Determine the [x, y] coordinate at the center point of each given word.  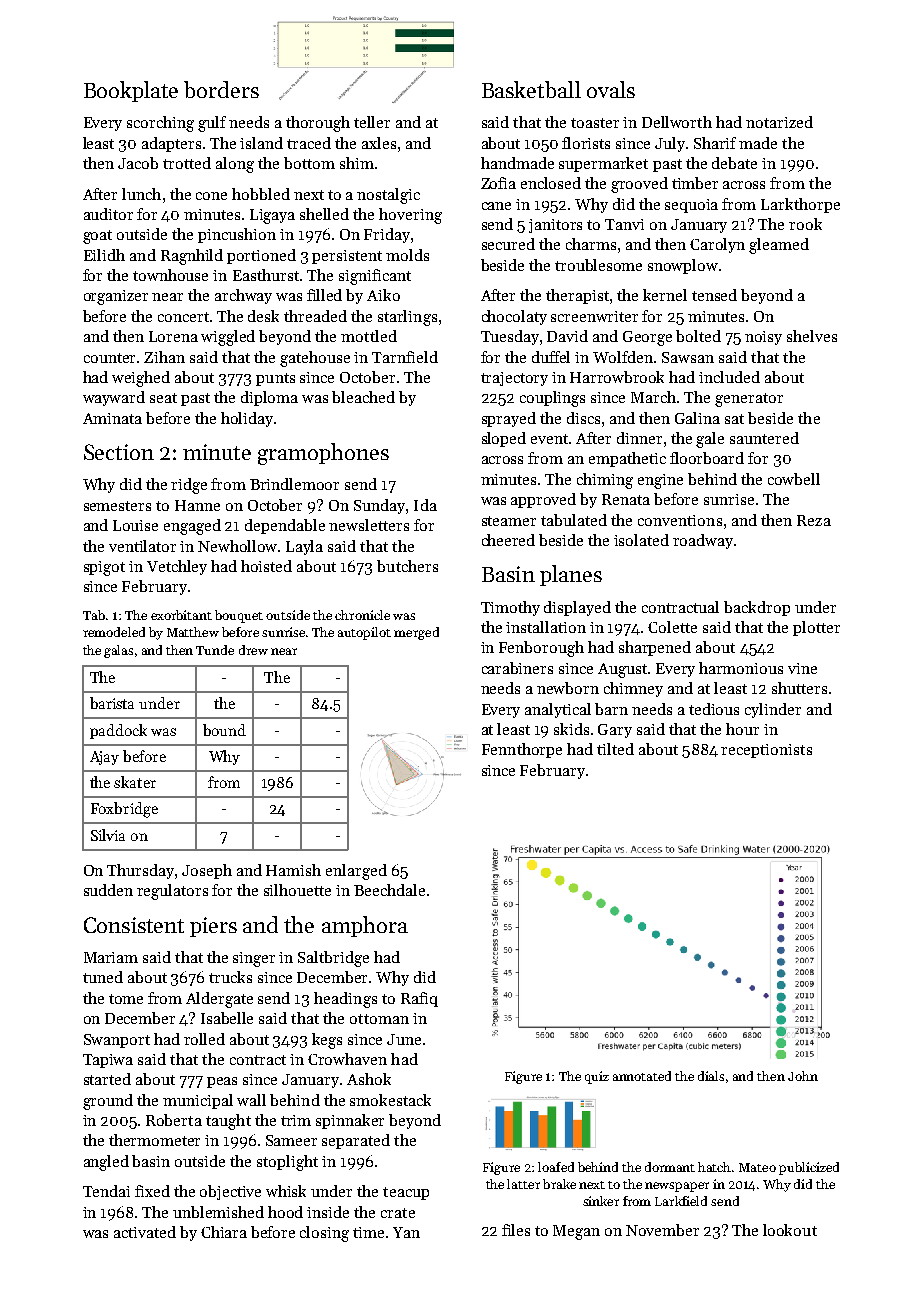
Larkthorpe [800, 205]
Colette [672, 627]
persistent [347, 257]
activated [145, 1232]
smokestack [390, 1100]
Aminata [112, 418]
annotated [642, 1076]
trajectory [514, 379]
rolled [204, 1039]
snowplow [683, 266]
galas [118, 651]
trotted [187, 163]
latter [523, 1184]
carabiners [517, 668]
